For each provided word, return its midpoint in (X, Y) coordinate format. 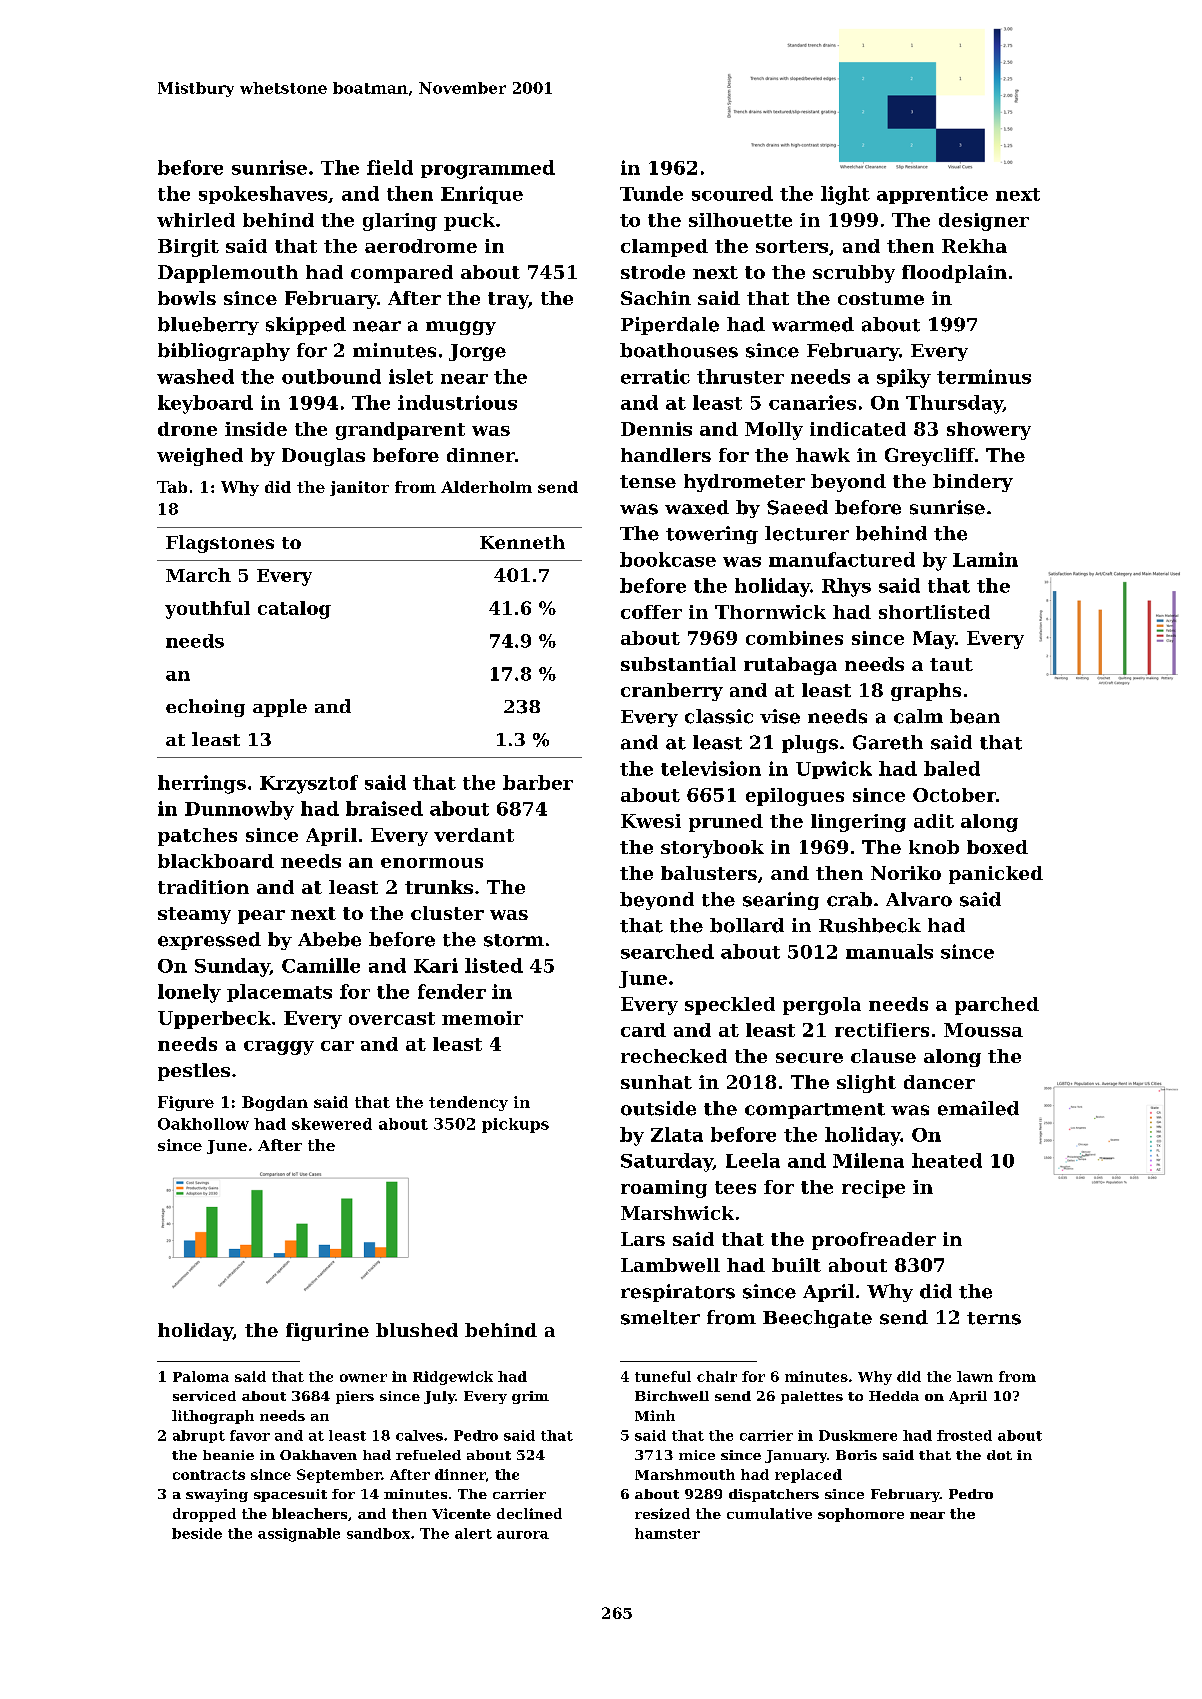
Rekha (974, 246)
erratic (655, 376)
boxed (997, 847)
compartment (815, 1111)
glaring (400, 222)
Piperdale (670, 326)
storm (514, 940)
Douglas (323, 457)
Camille (321, 965)
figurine (327, 1332)
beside (197, 1533)
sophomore (861, 1515)
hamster (667, 1533)
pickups (515, 1125)
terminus (984, 376)
